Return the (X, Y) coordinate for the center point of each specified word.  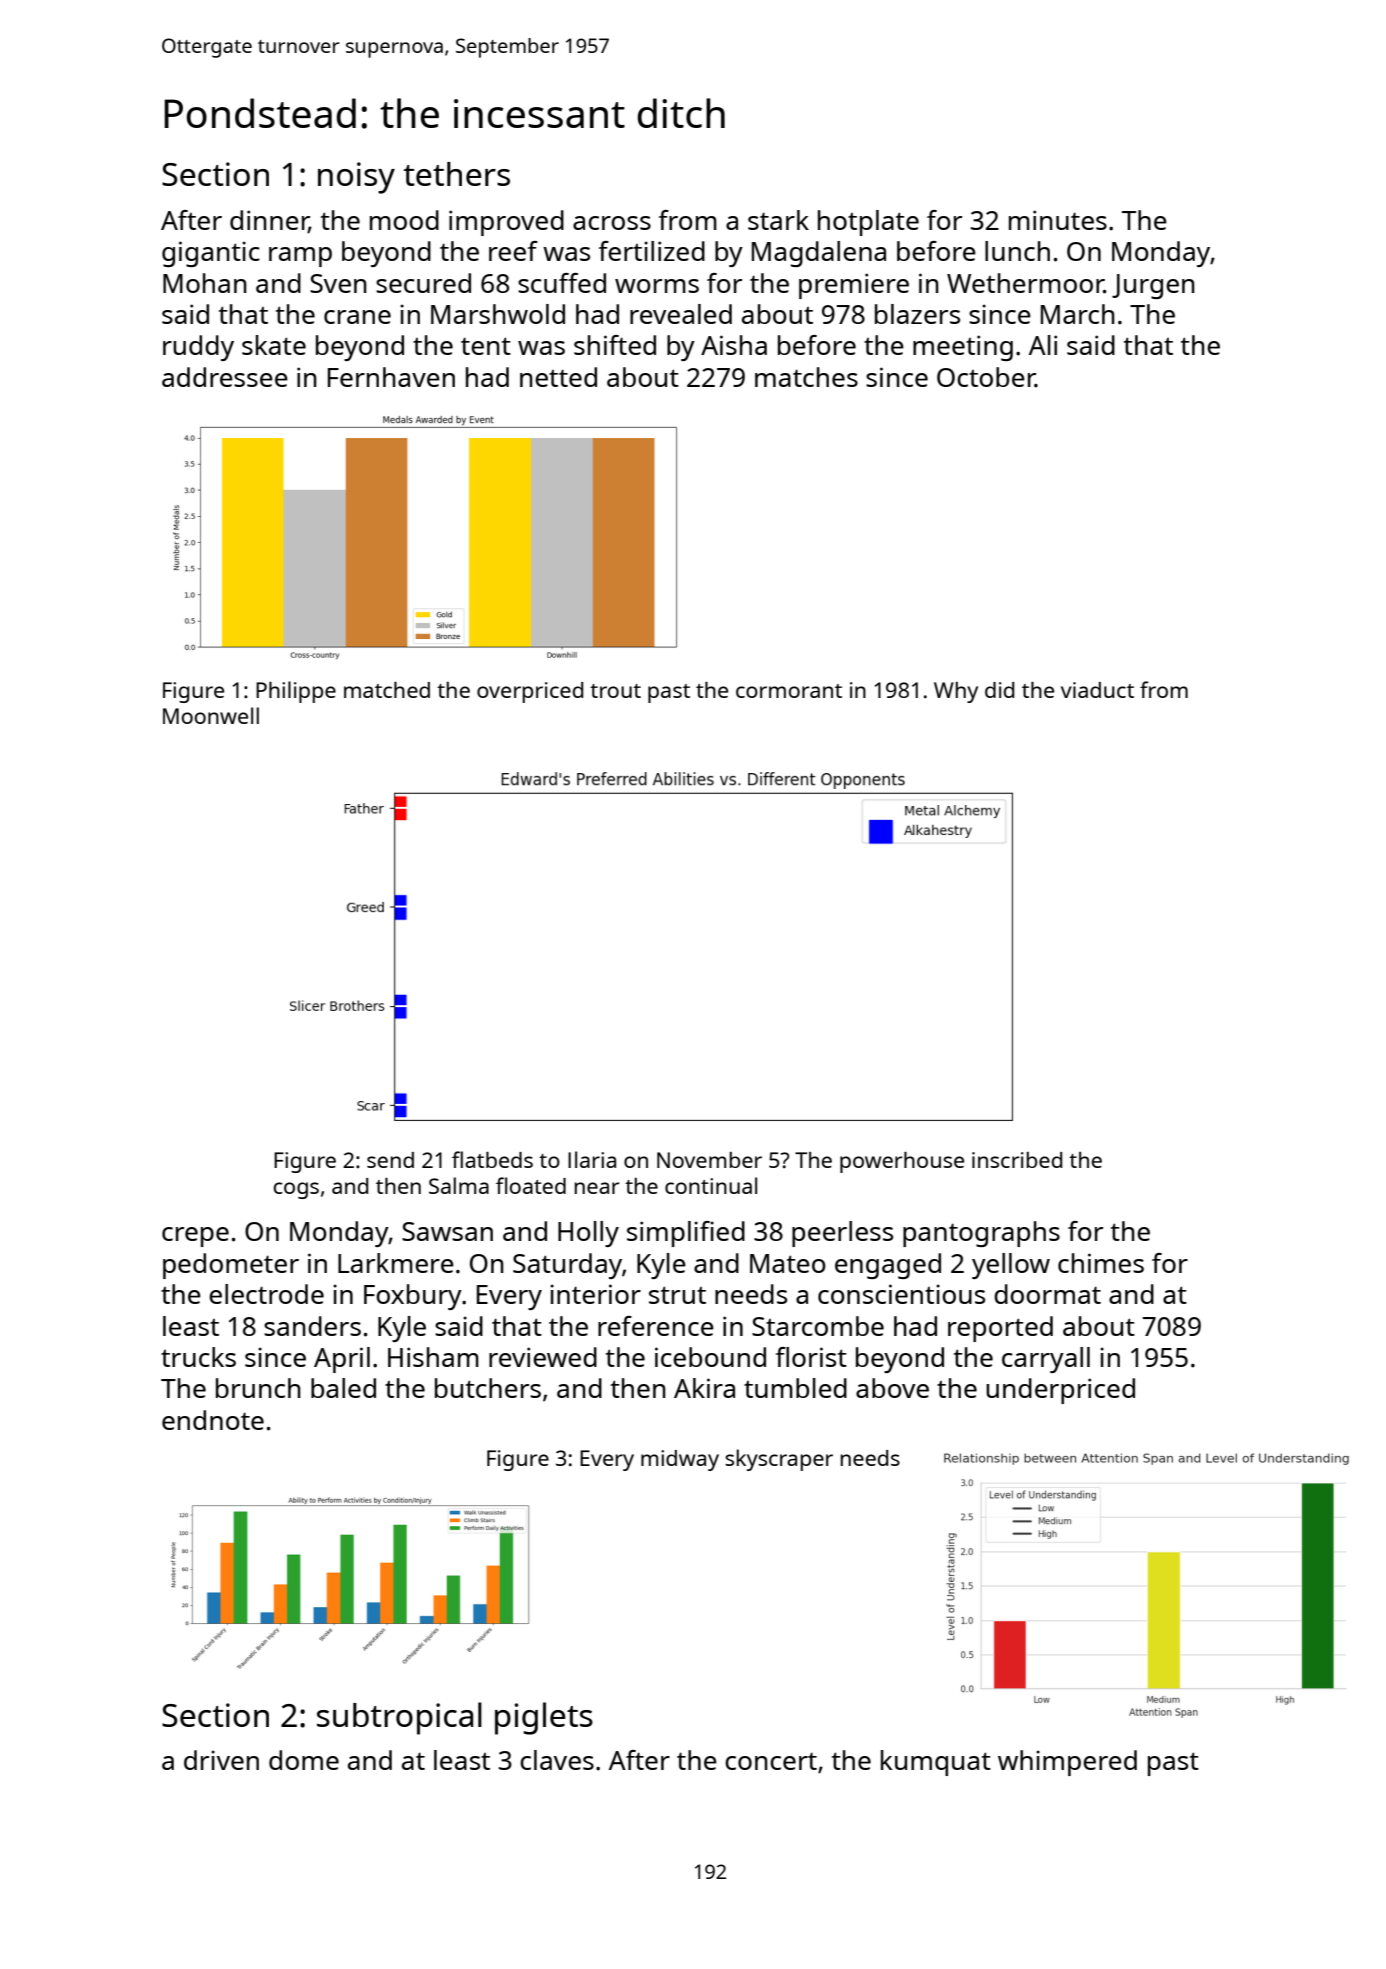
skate (274, 345)
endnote (213, 1420)
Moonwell (211, 715)
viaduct (1097, 690)
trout (615, 691)
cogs (296, 1190)
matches (806, 377)
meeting (963, 348)
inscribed (1017, 1160)
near (596, 1188)
